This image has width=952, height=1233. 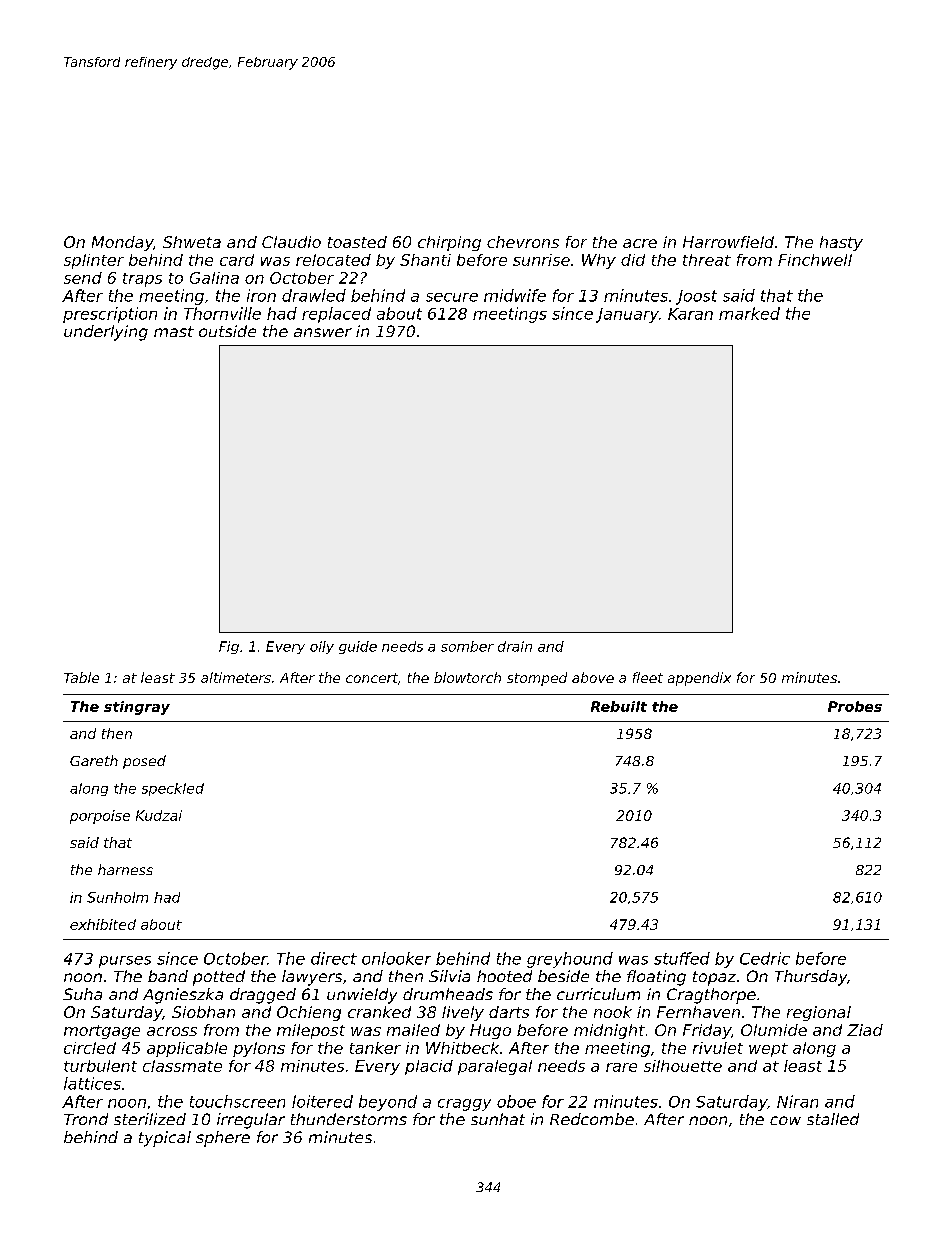 I want to click on Table, so click(x=81, y=677).
